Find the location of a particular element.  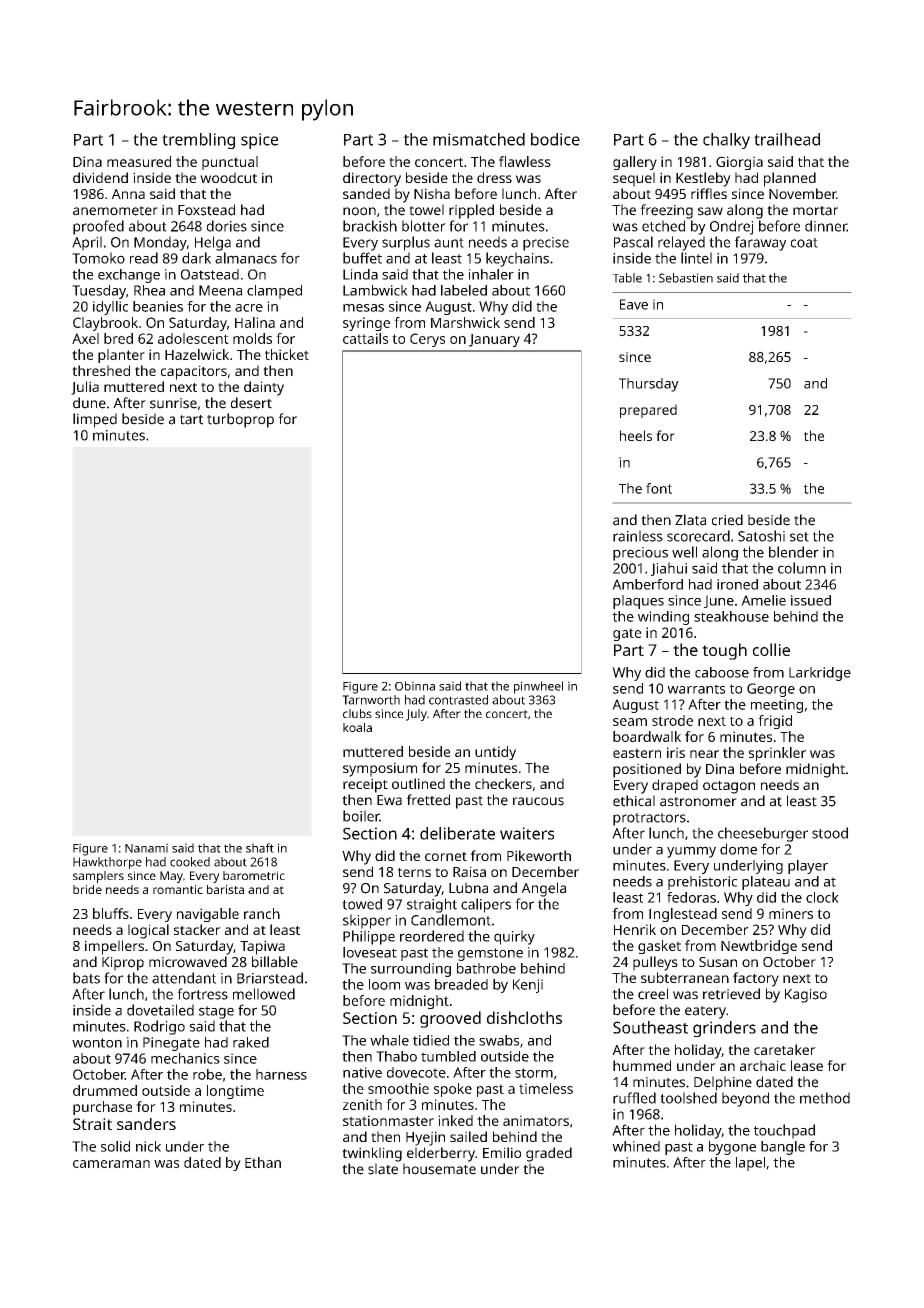

towed is located at coordinates (362, 904).
